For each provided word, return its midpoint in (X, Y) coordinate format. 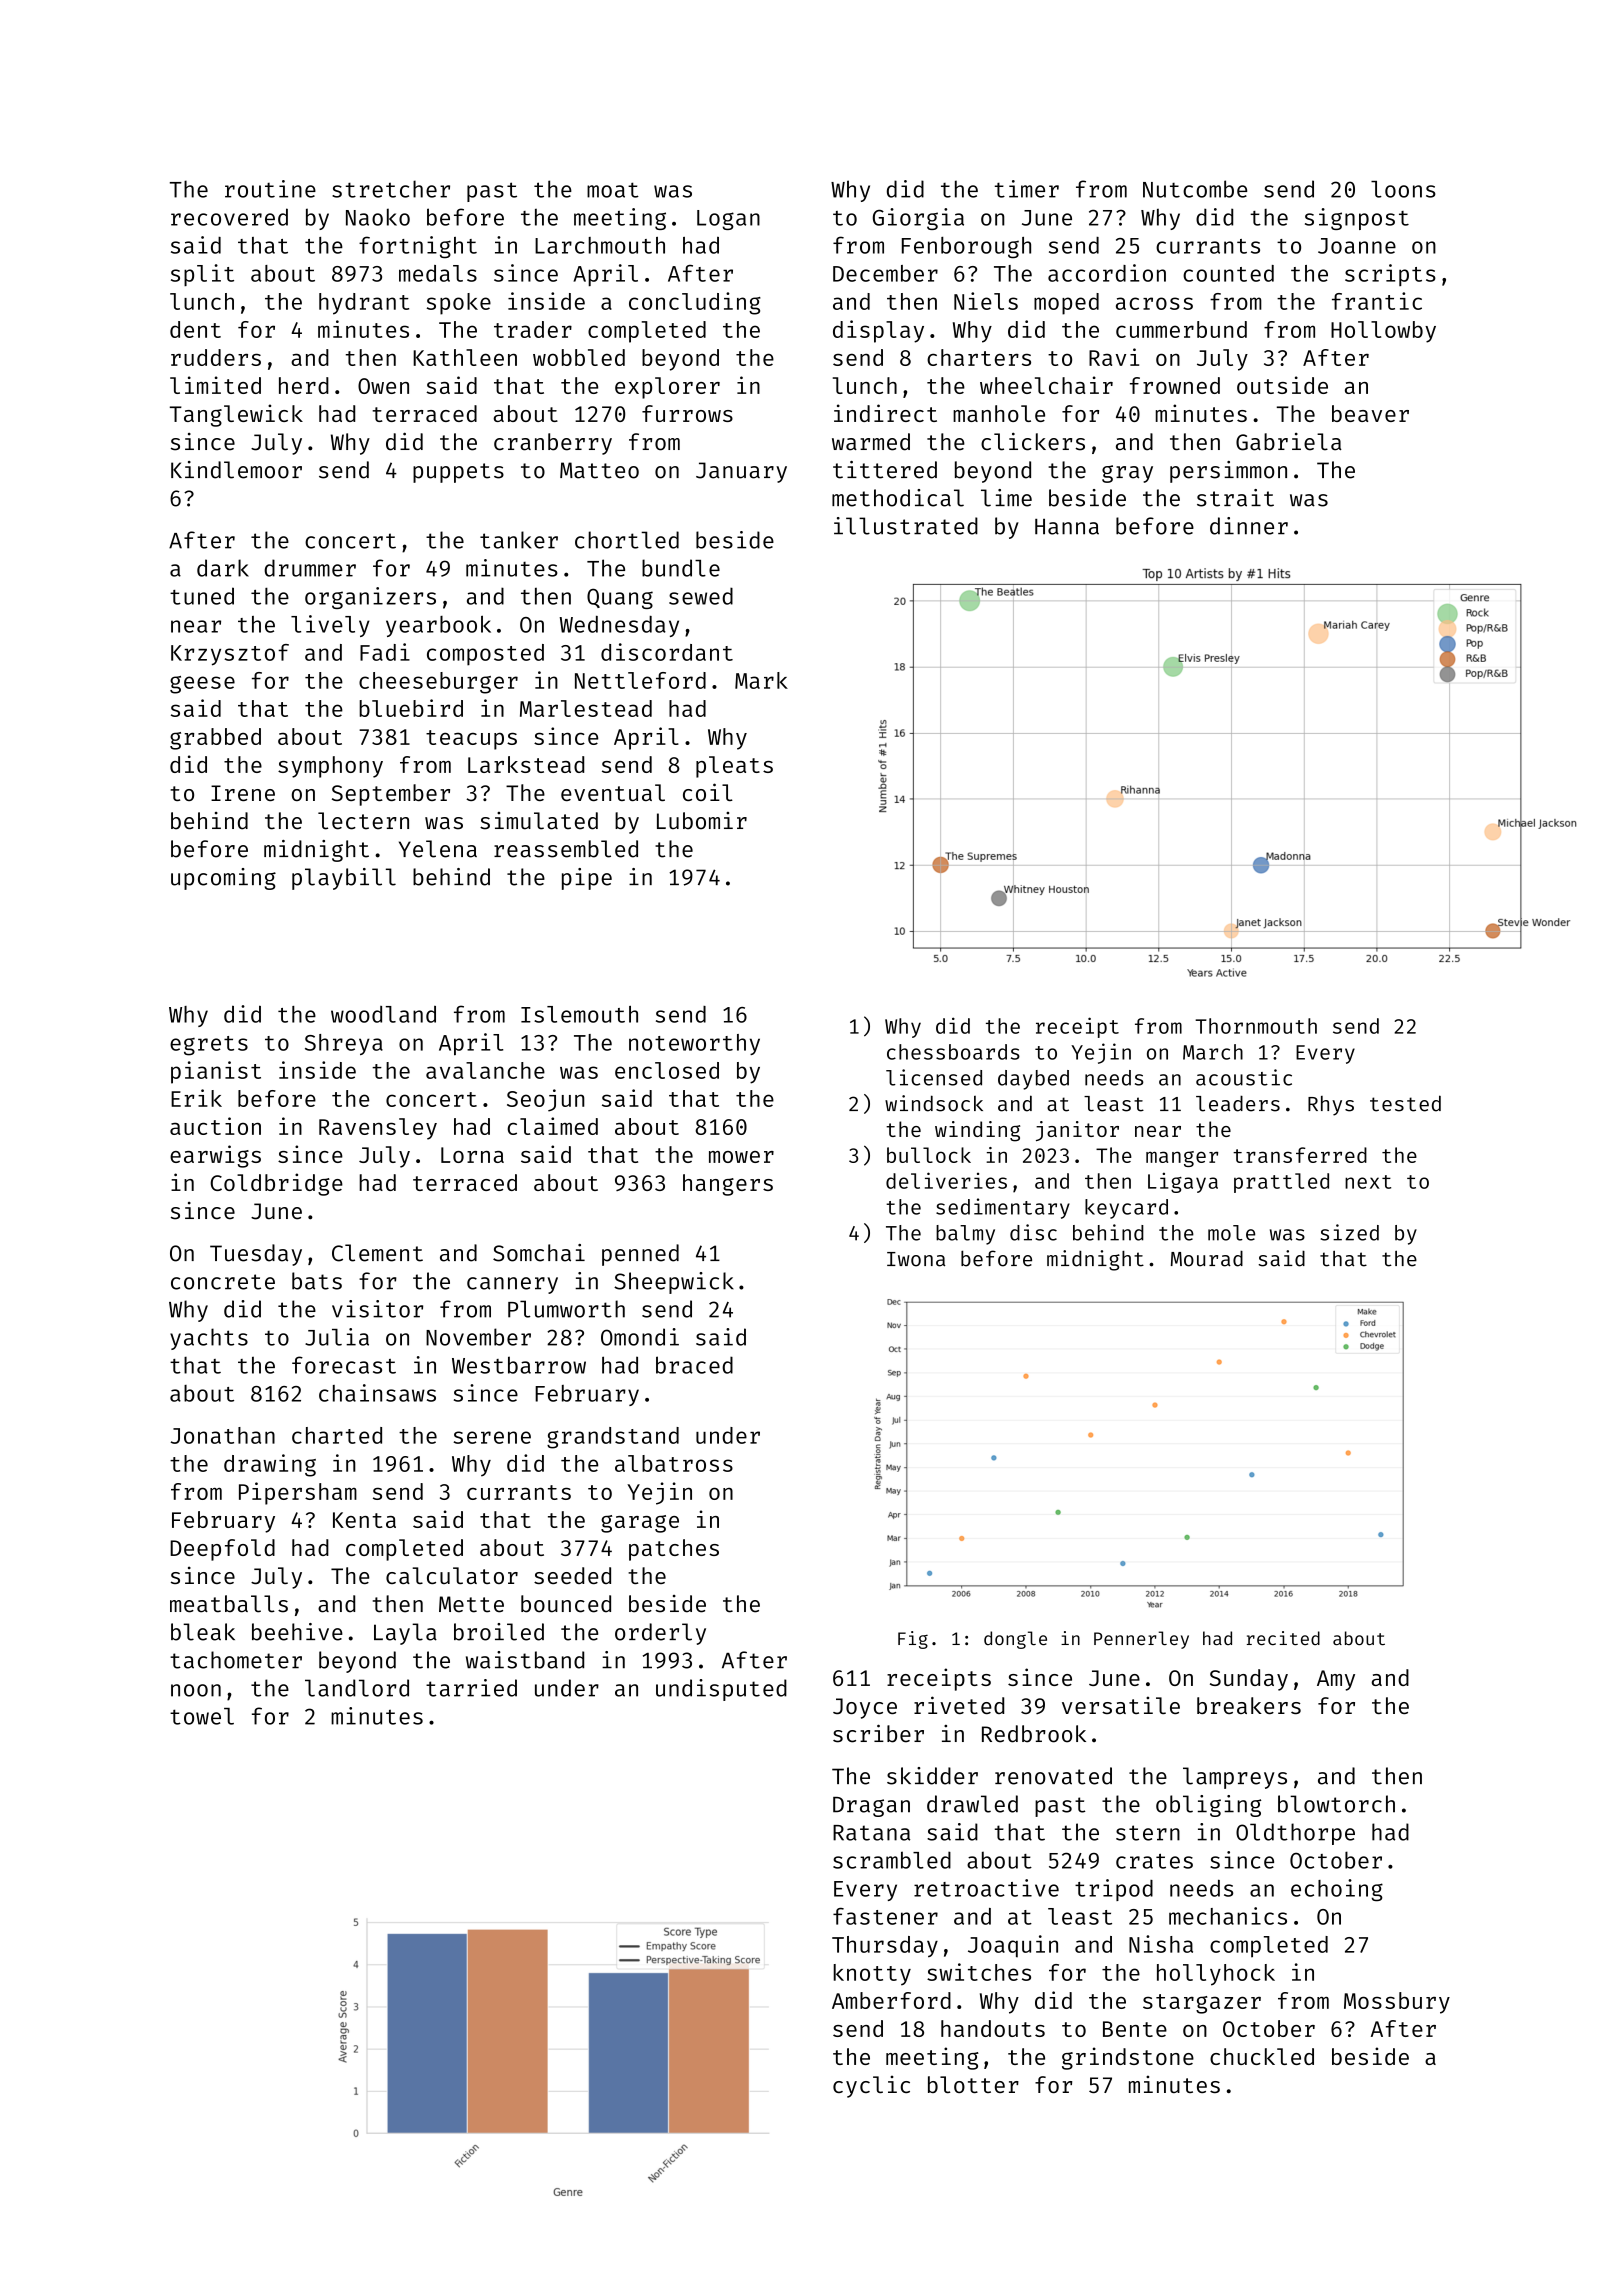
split (202, 275)
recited (1283, 1638)
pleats (734, 767)
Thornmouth (1256, 1026)
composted (485, 655)
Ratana (871, 1833)
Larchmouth (600, 245)
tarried (471, 1688)
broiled (499, 1632)
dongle (1015, 1640)
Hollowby (1383, 332)
